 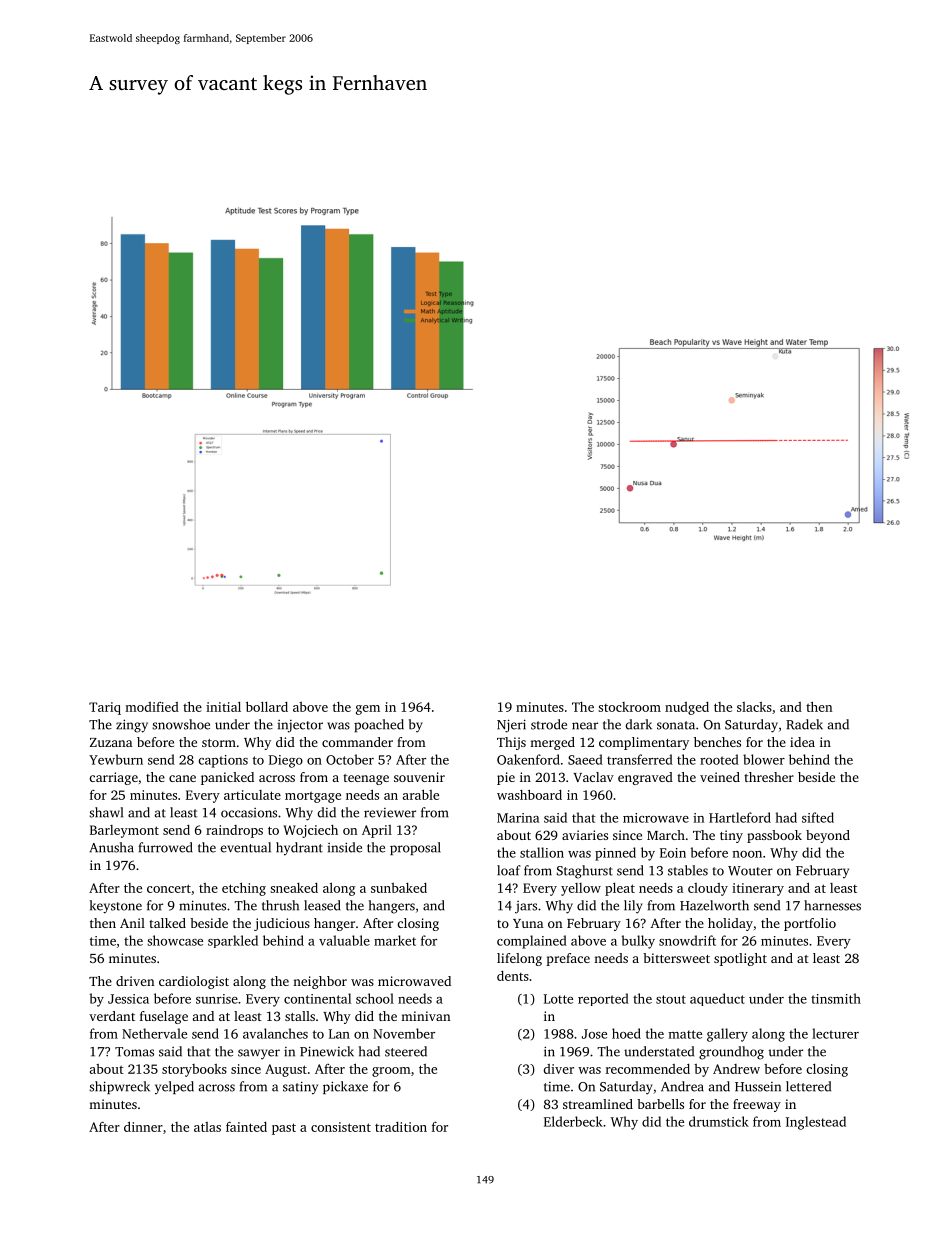 I want to click on lifelong, so click(x=519, y=959).
